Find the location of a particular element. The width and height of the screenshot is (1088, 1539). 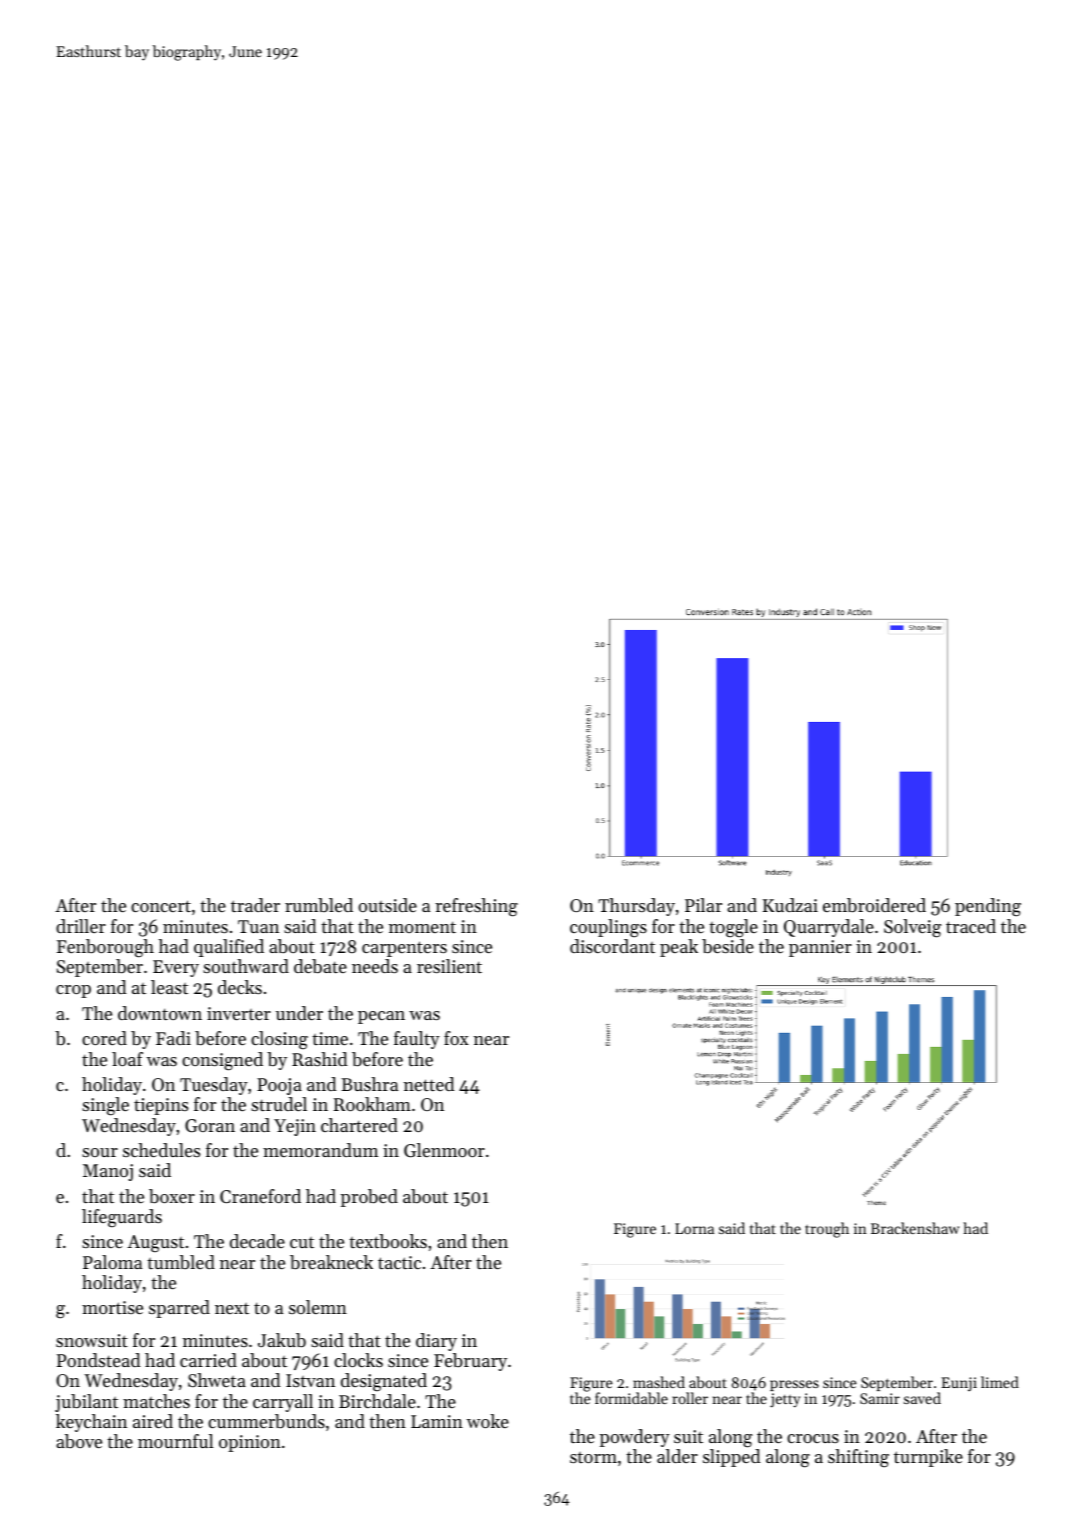

schedules is located at coordinates (161, 1150).
